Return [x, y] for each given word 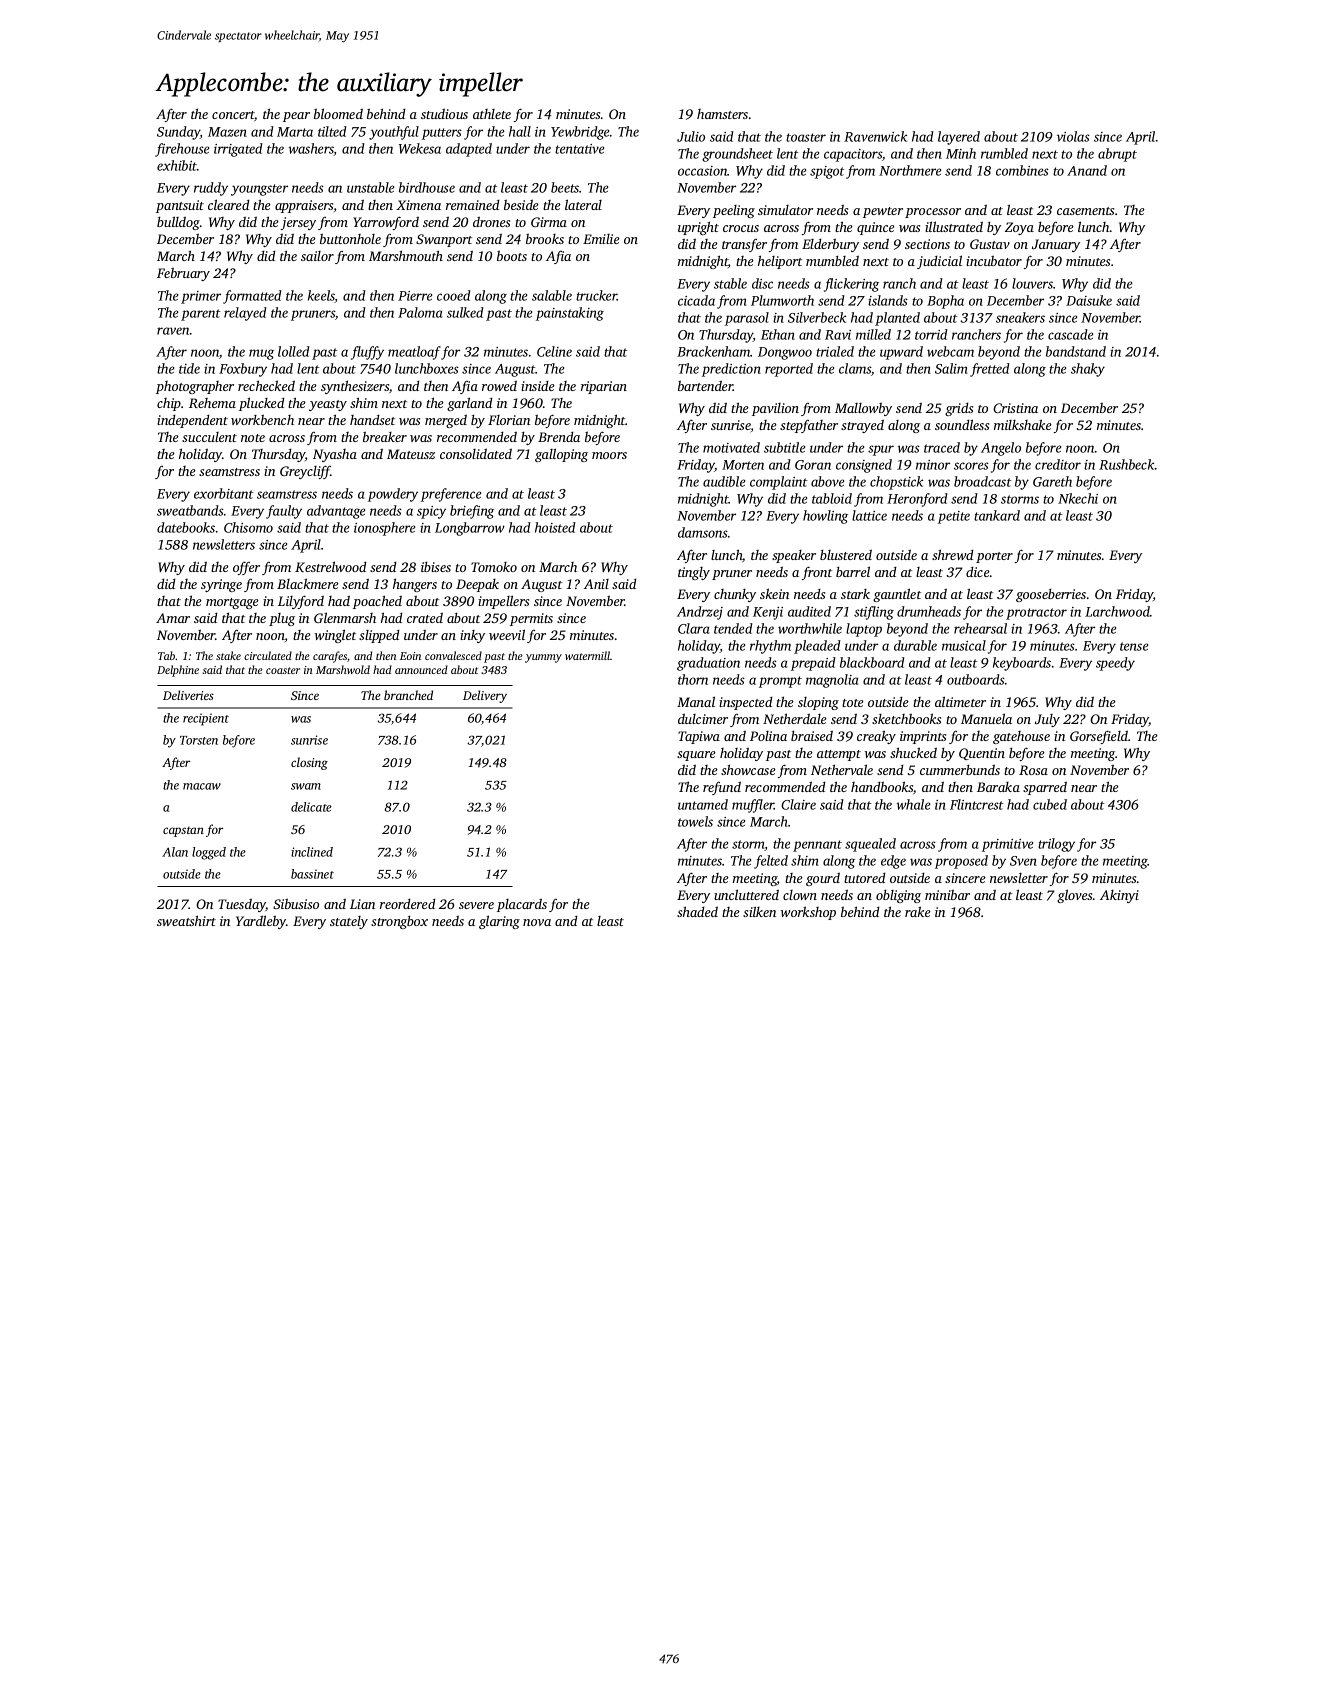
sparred [1045, 788]
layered [959, 138]
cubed [1050, 804]
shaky [1088, 370]
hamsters [722, 114]
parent [200, 315]
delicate [311, 807]
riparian [604, 387]
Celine [554, 351]
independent [192, 421]
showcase [748, 769]
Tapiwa [699, 737]
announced [421, 669]
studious [444, 113]
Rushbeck [1127, 464]
